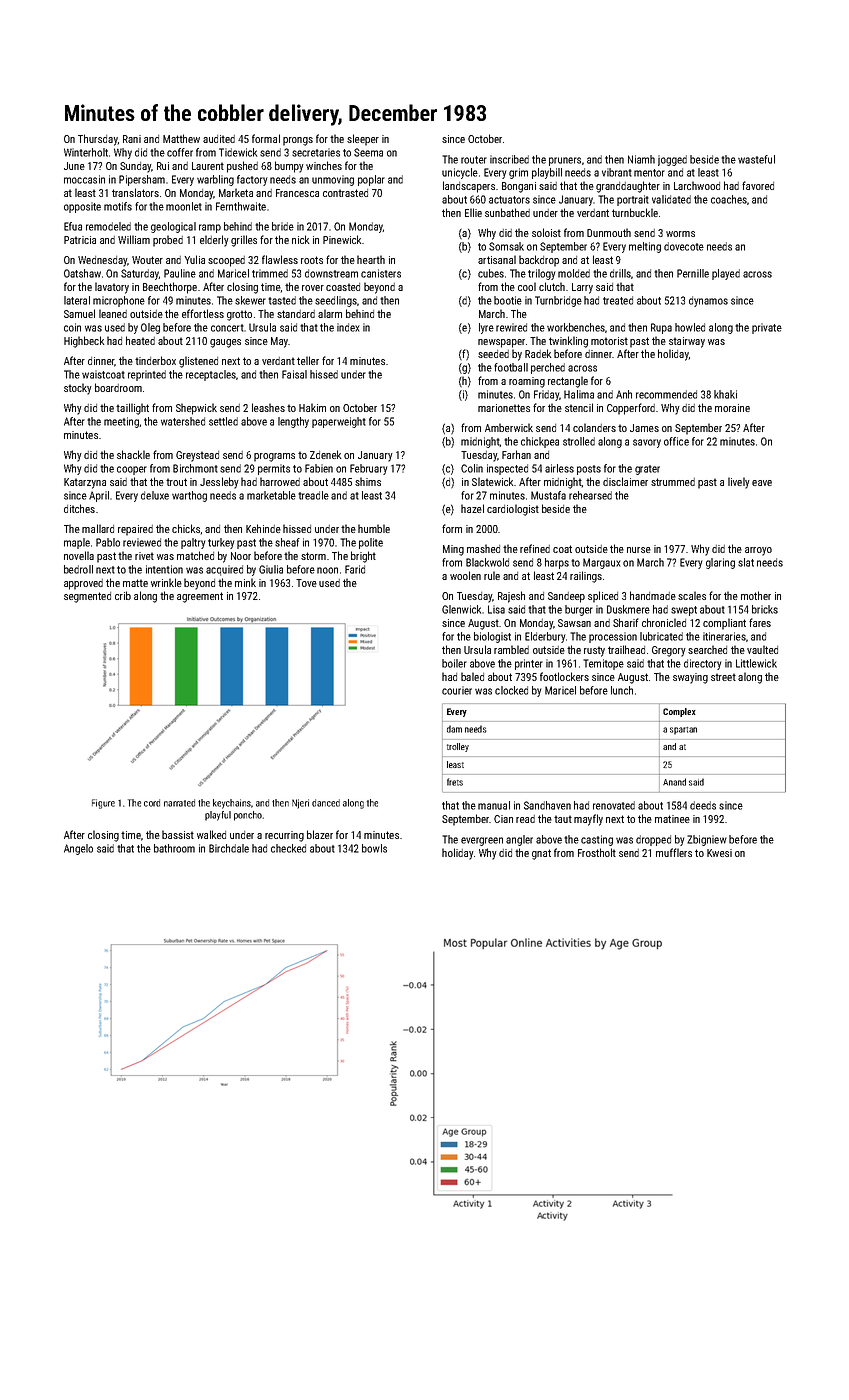  What do you see at coordinates (147, 375) in the screenshot?
I see `reprinted` at bounding box center [147, 375].
